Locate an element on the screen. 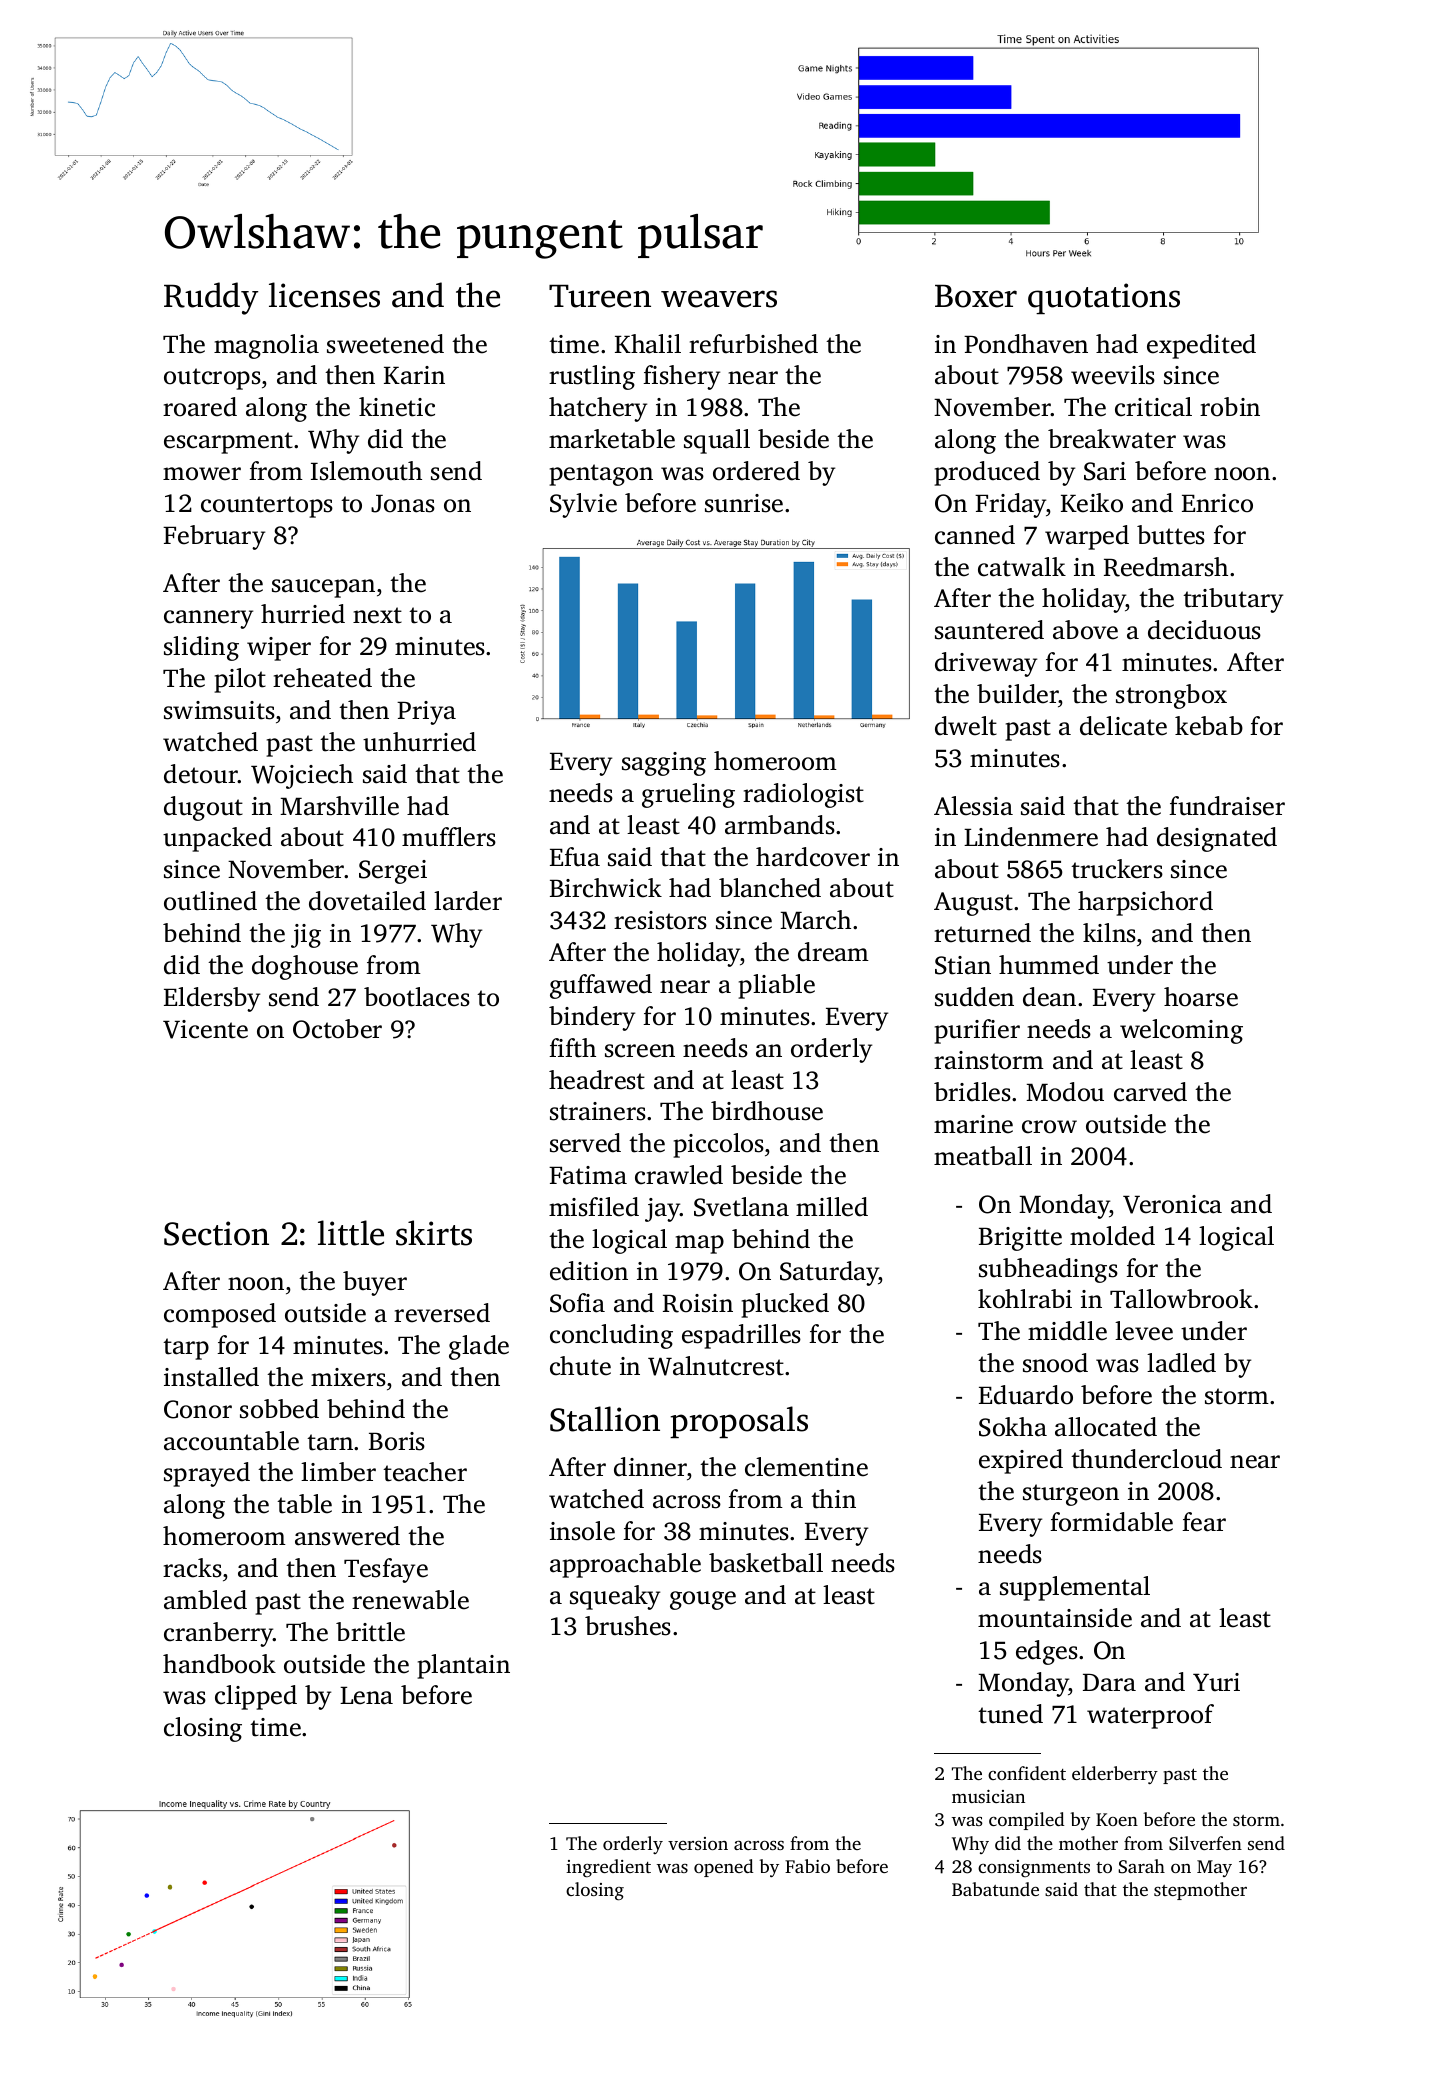  Yuri is located at coordinates (1216, 1682).
